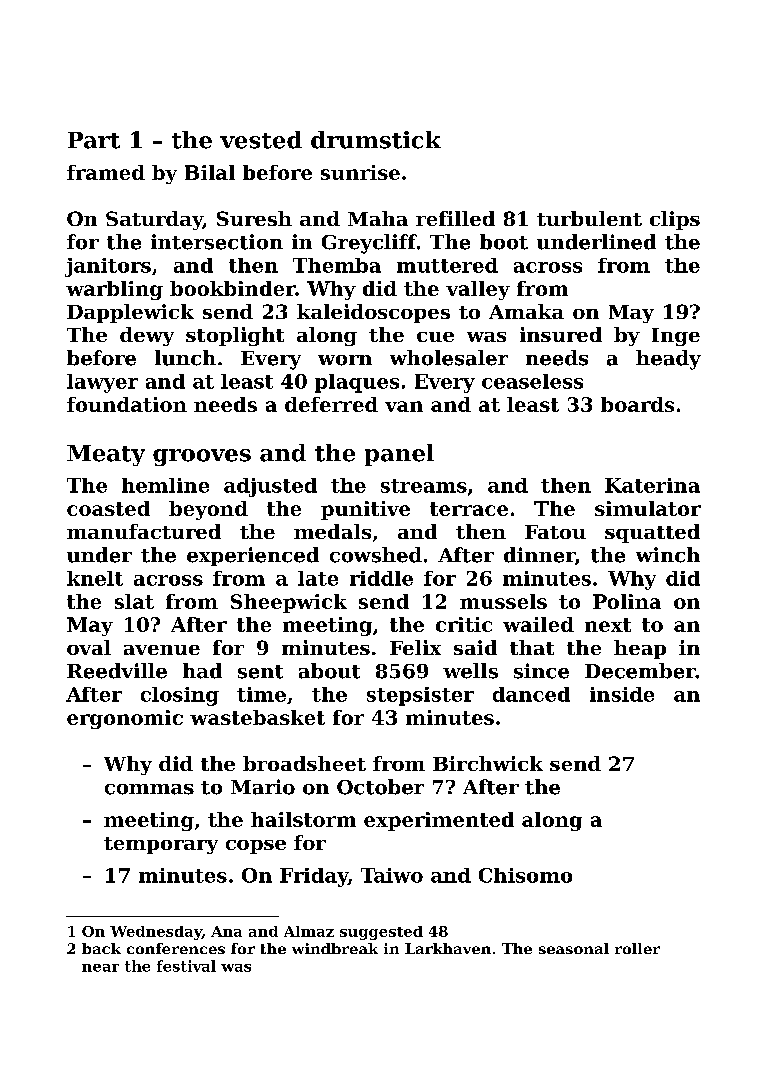 The width and height of the screenshot is (767, 1089). Describe the element at coordinates (202, 671) in the screenshot. I see `had` at that location.
